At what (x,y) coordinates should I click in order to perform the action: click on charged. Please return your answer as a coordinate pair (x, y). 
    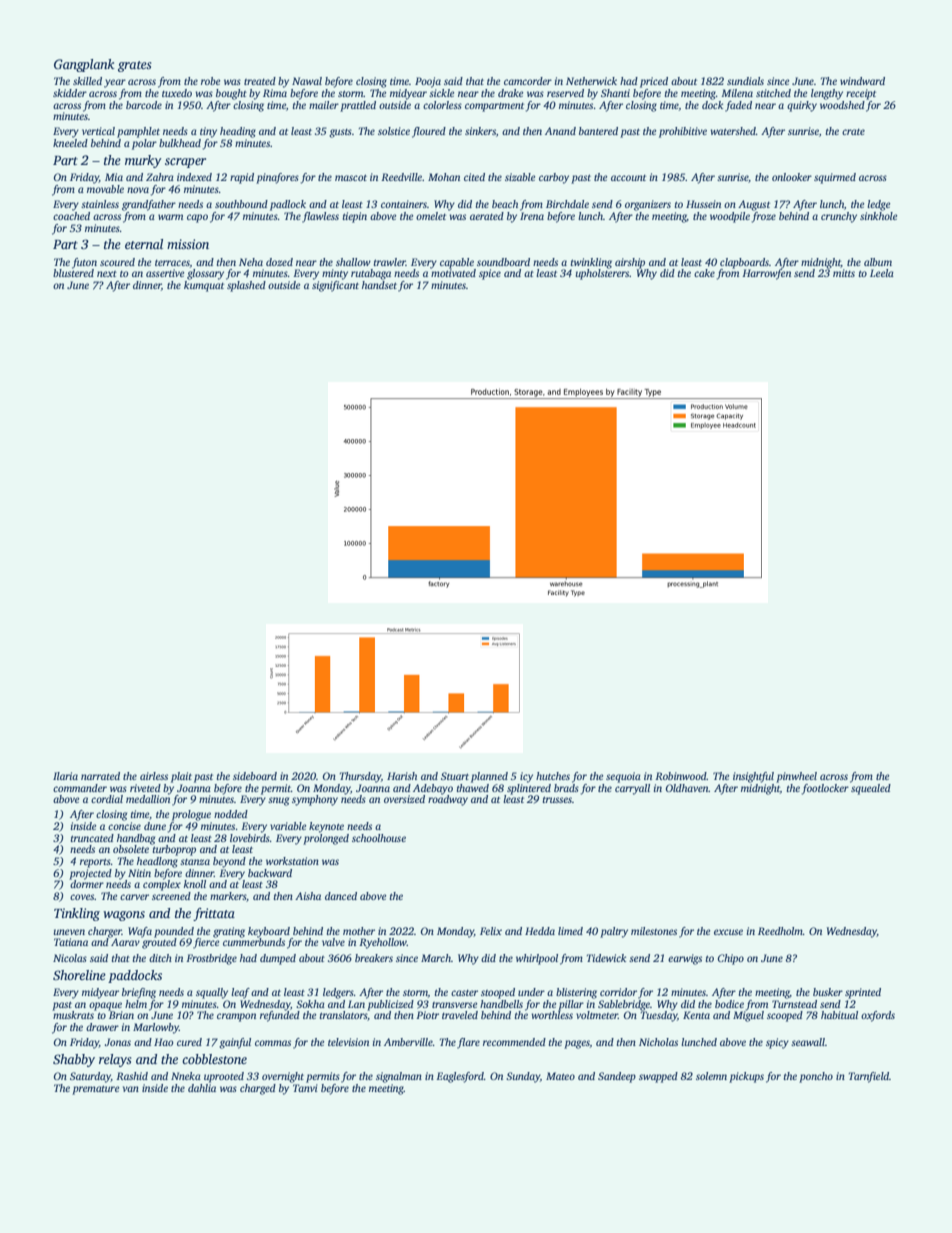
    Looking at the image, I should click on (258, 1089).
